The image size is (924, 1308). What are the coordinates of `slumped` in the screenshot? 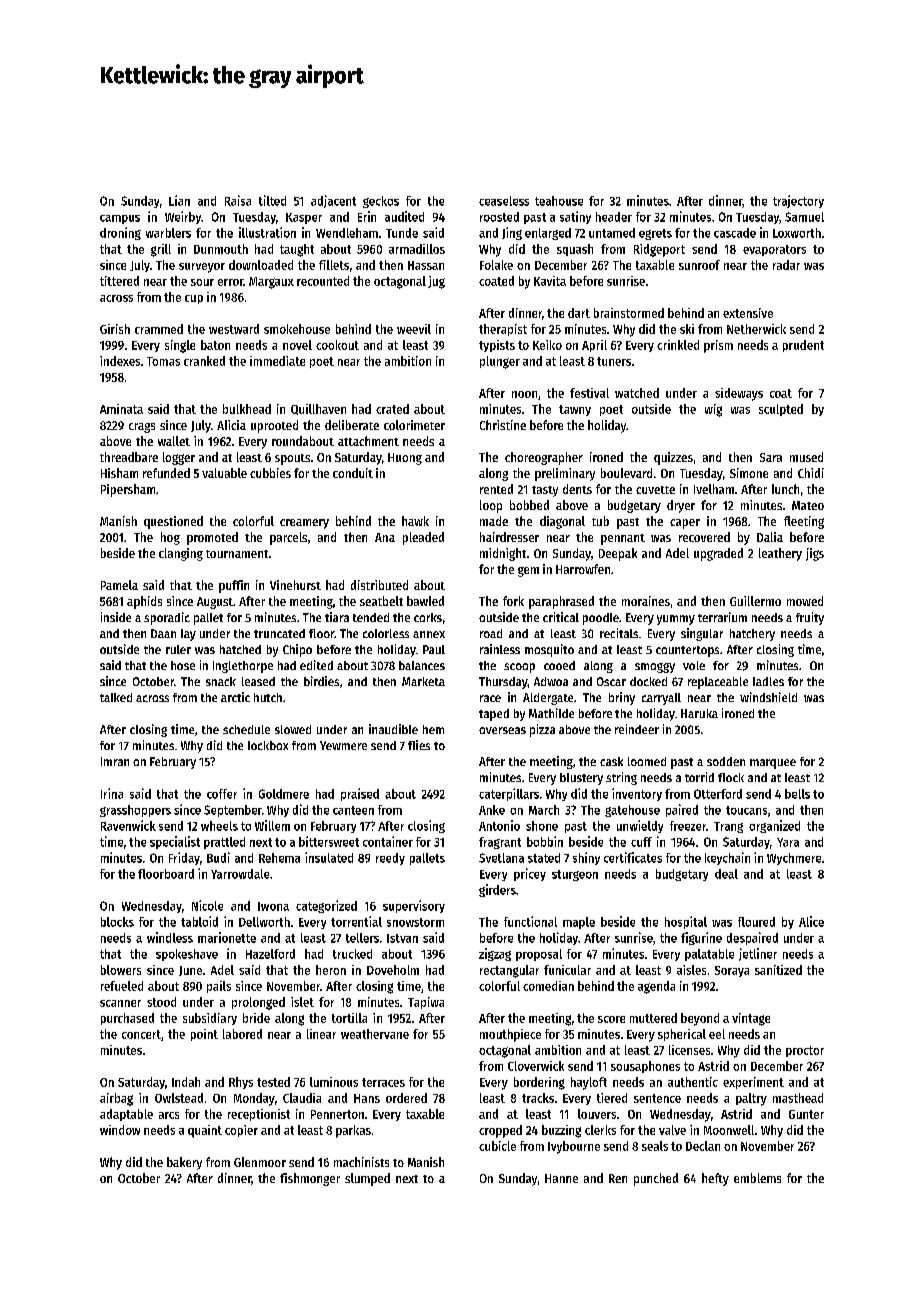 It's located at (367, 1179).
